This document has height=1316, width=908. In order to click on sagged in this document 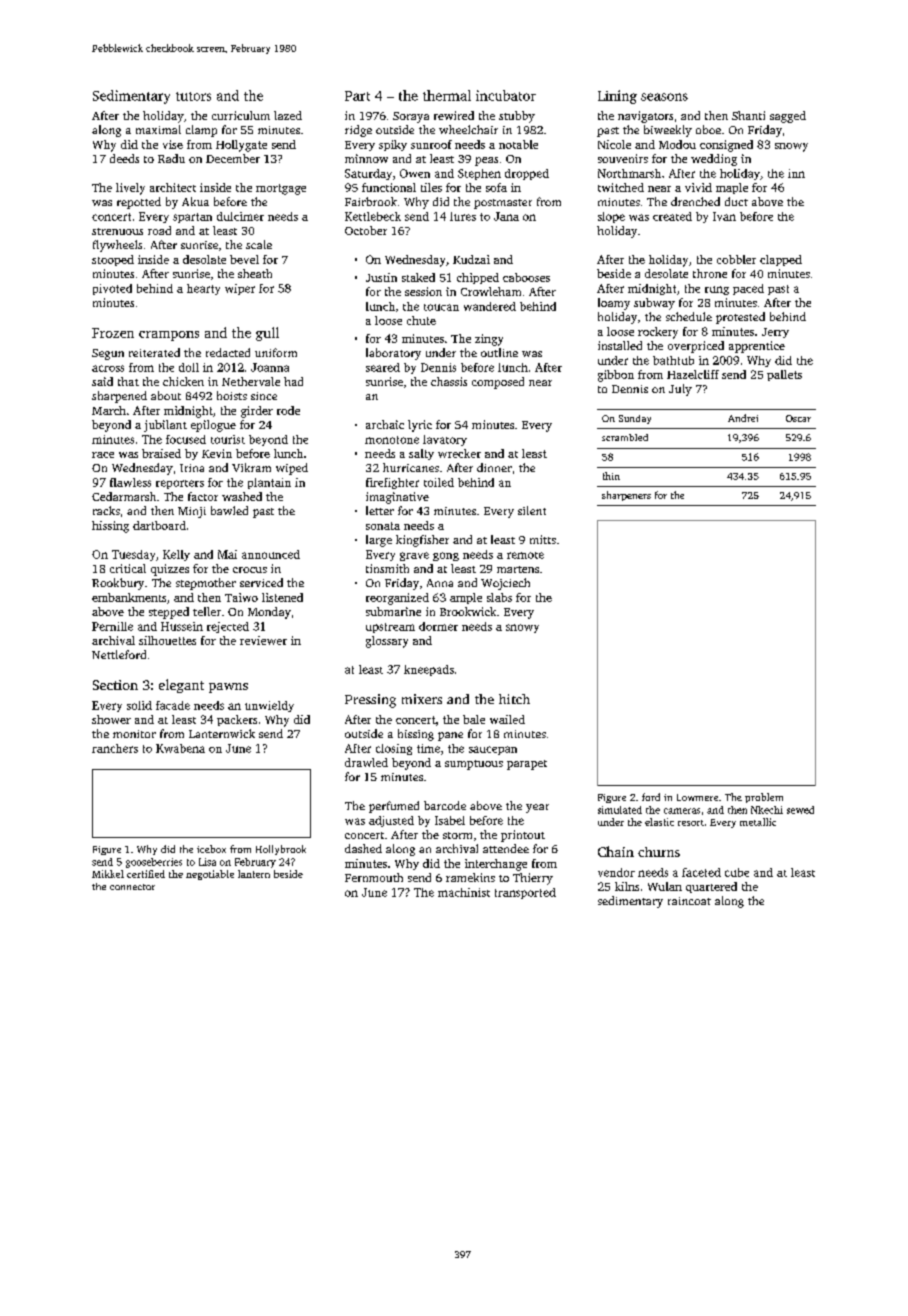, I will do `click(788, 117)`.
